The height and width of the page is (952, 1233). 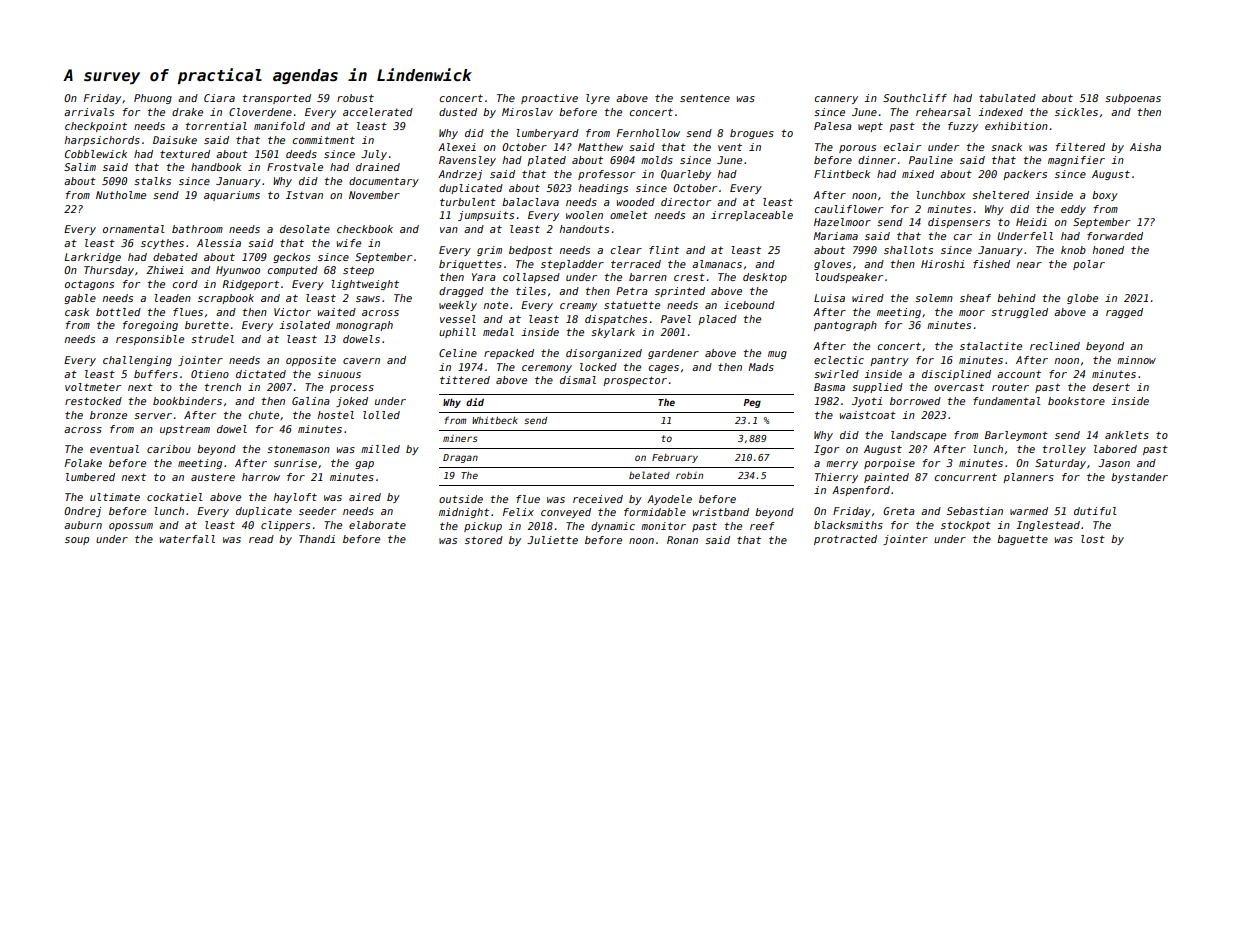 I want to click on cavern, so click(x=361, y=361).
